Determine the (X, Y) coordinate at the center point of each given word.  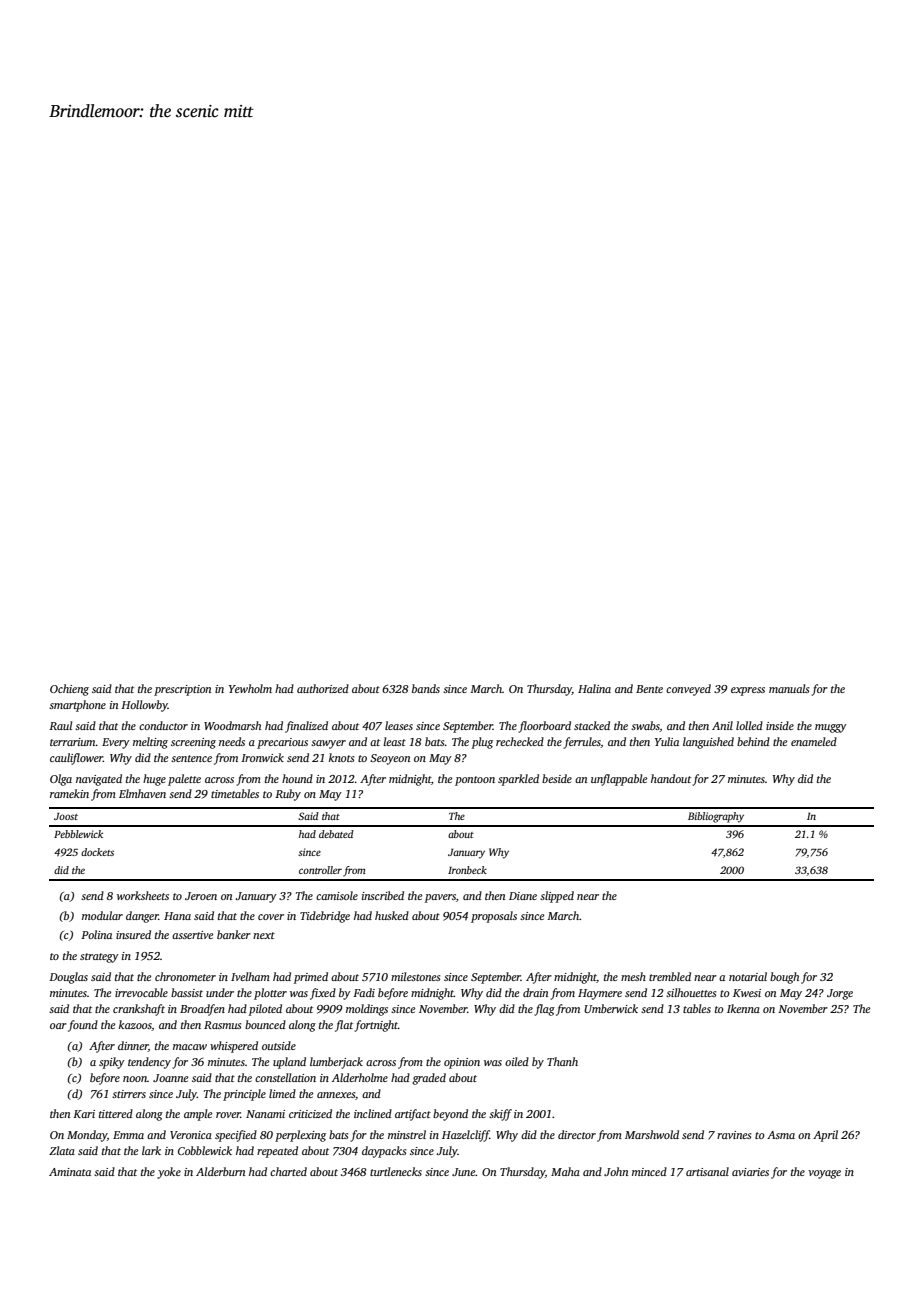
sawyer (328, 744)
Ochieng (69, 690)
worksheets (143, 895)
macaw (190, 1047)
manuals (789, 688)
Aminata (70, 1172)
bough (784, 978)
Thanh (562, 1061)
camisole (337, 895)
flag (544, 1010)
